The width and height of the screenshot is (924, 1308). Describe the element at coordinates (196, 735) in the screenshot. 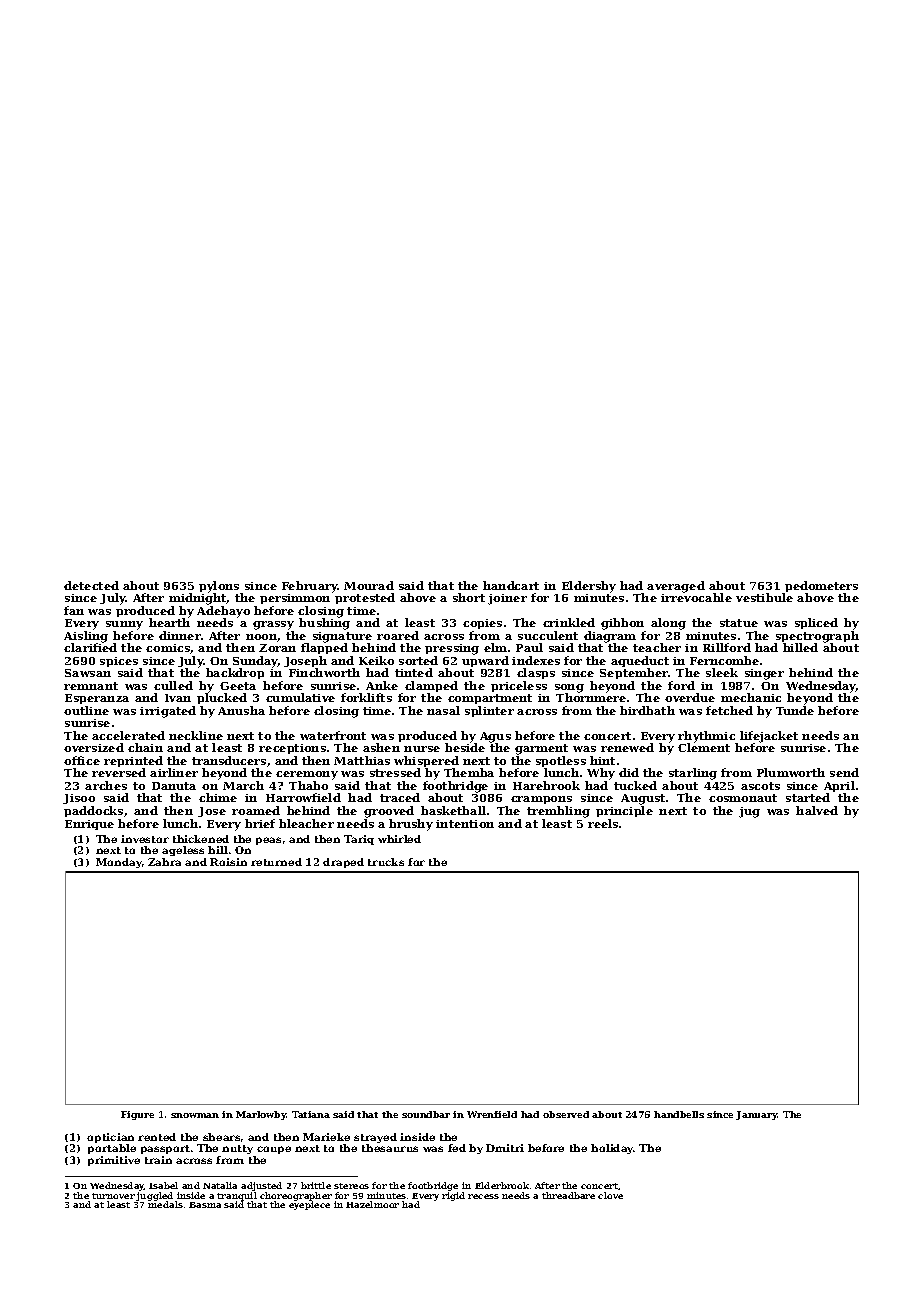

I see `neckline` at that location.
